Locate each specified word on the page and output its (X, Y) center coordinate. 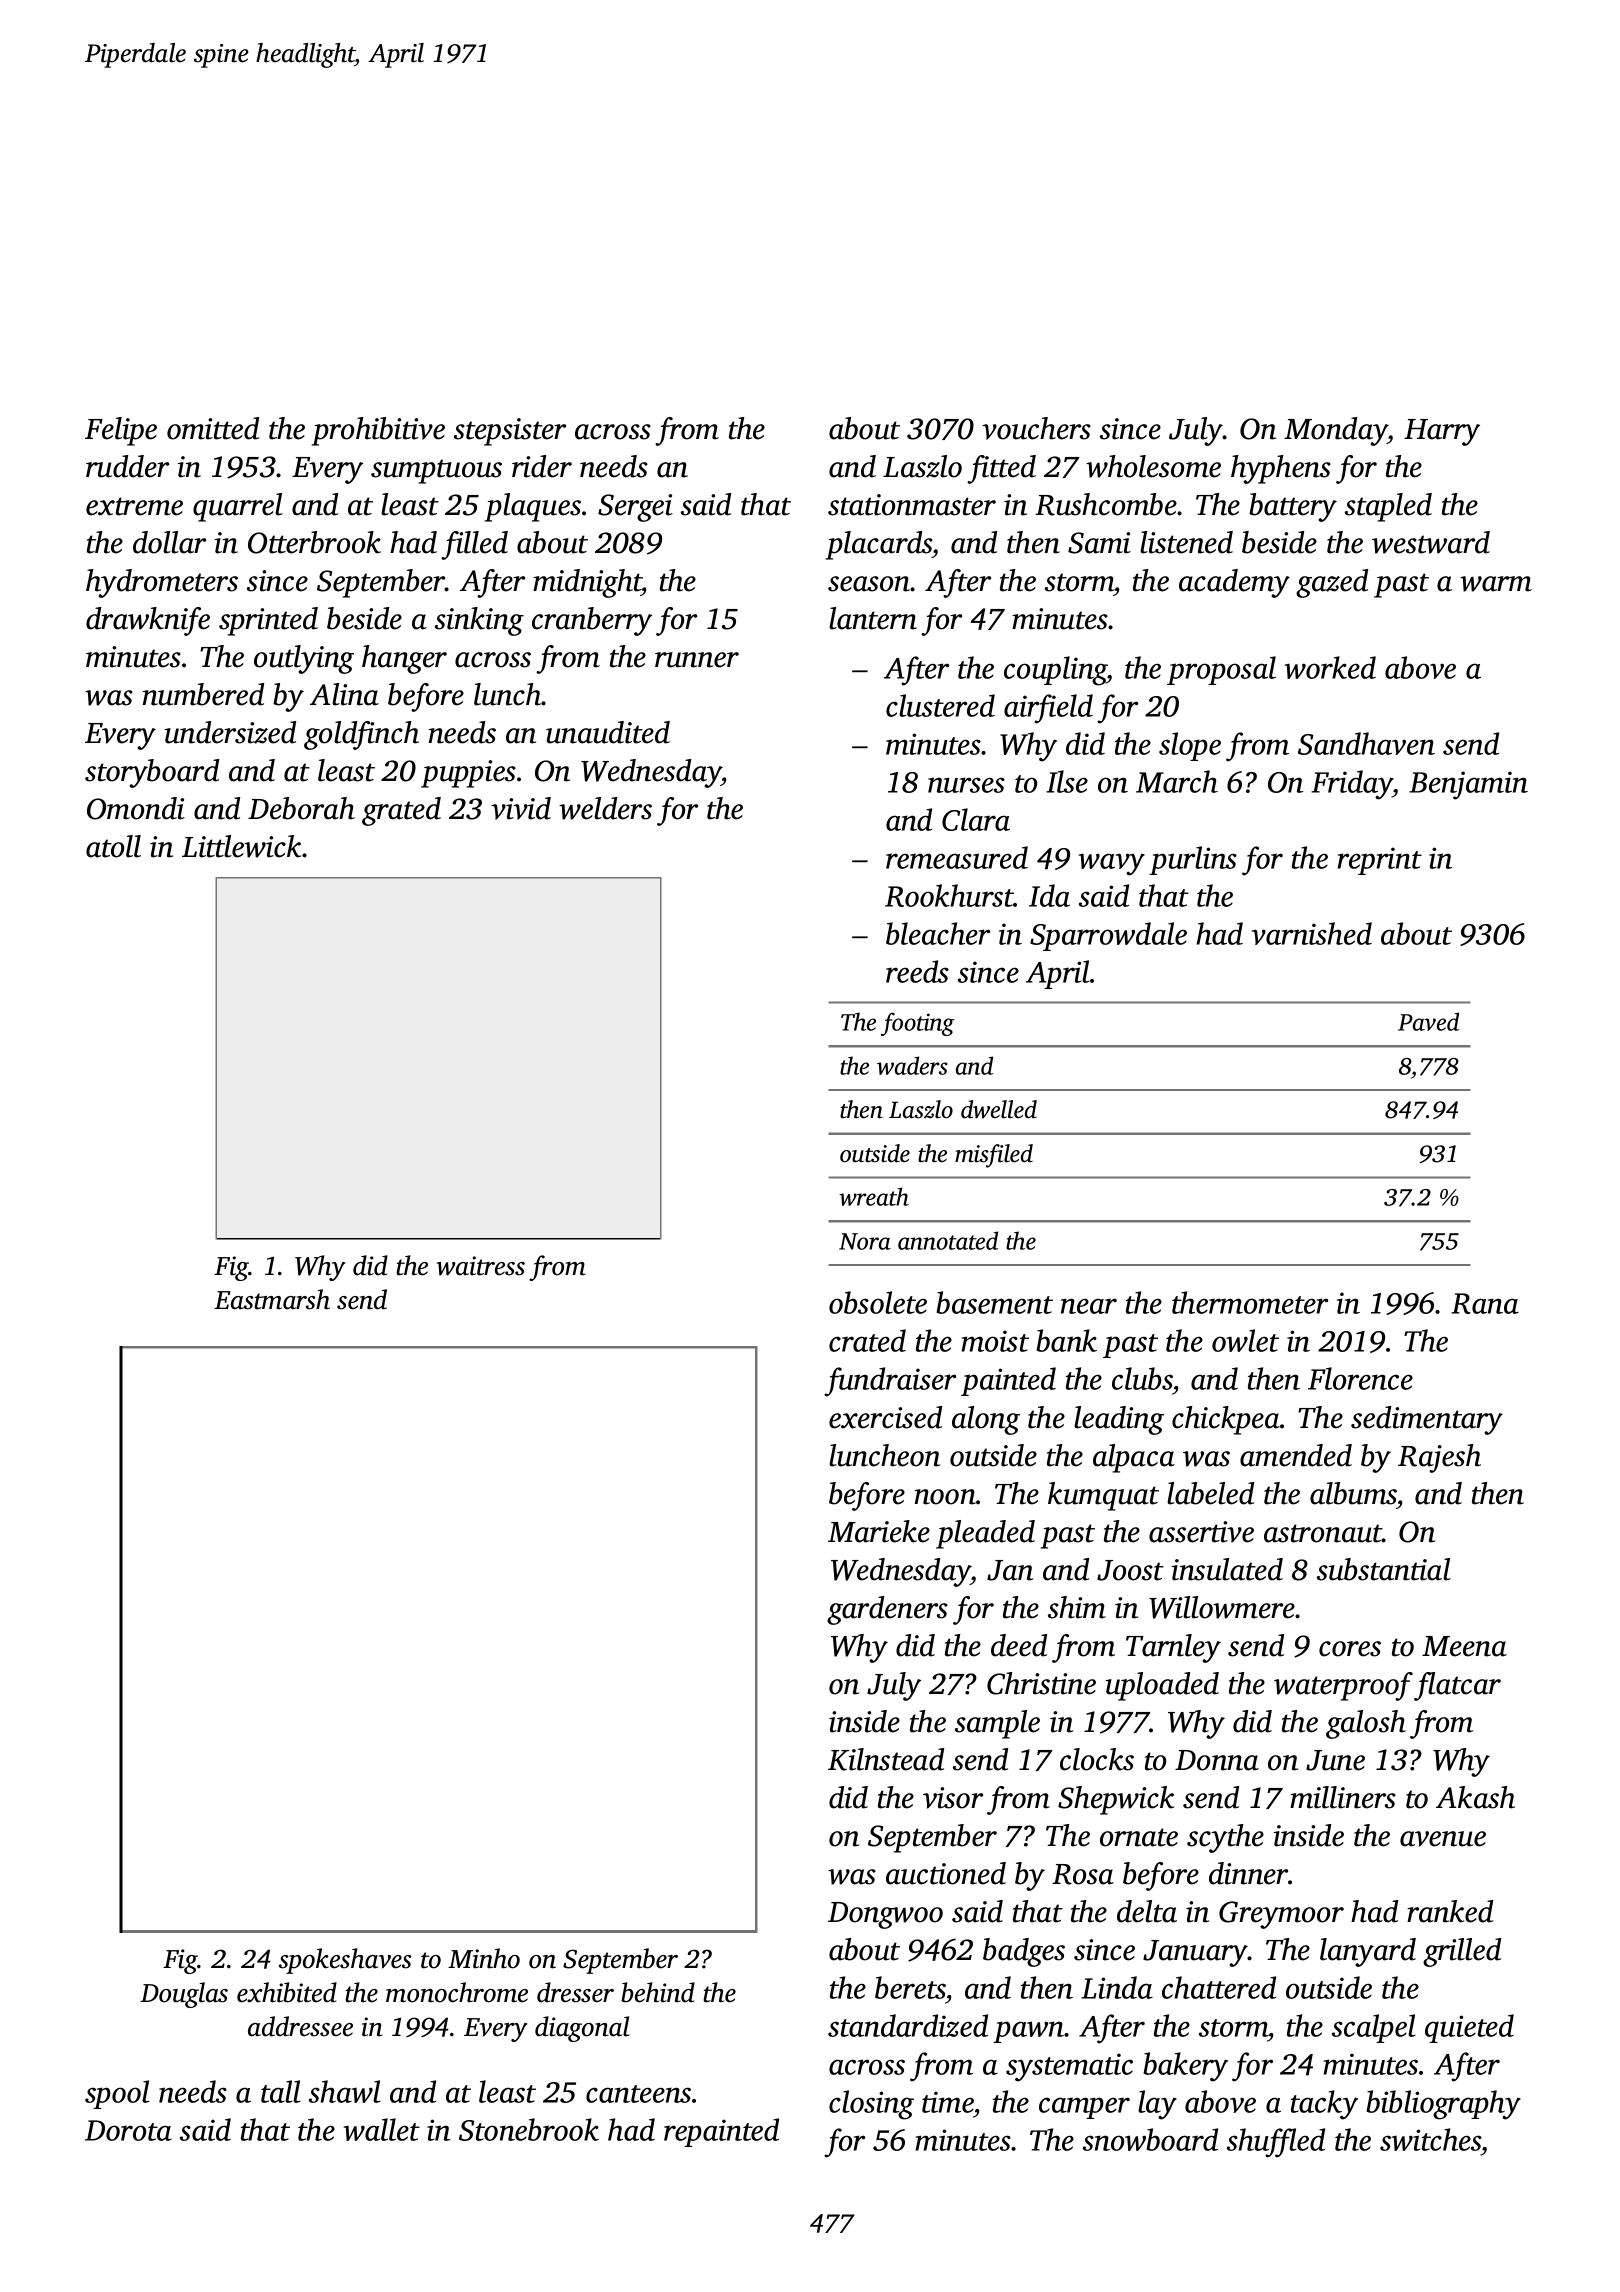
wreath (874, 1196)
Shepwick (1116, 1800)
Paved (1428, 1021)
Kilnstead (886, 1759)
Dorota (128, 2130)
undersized (230, 732)
